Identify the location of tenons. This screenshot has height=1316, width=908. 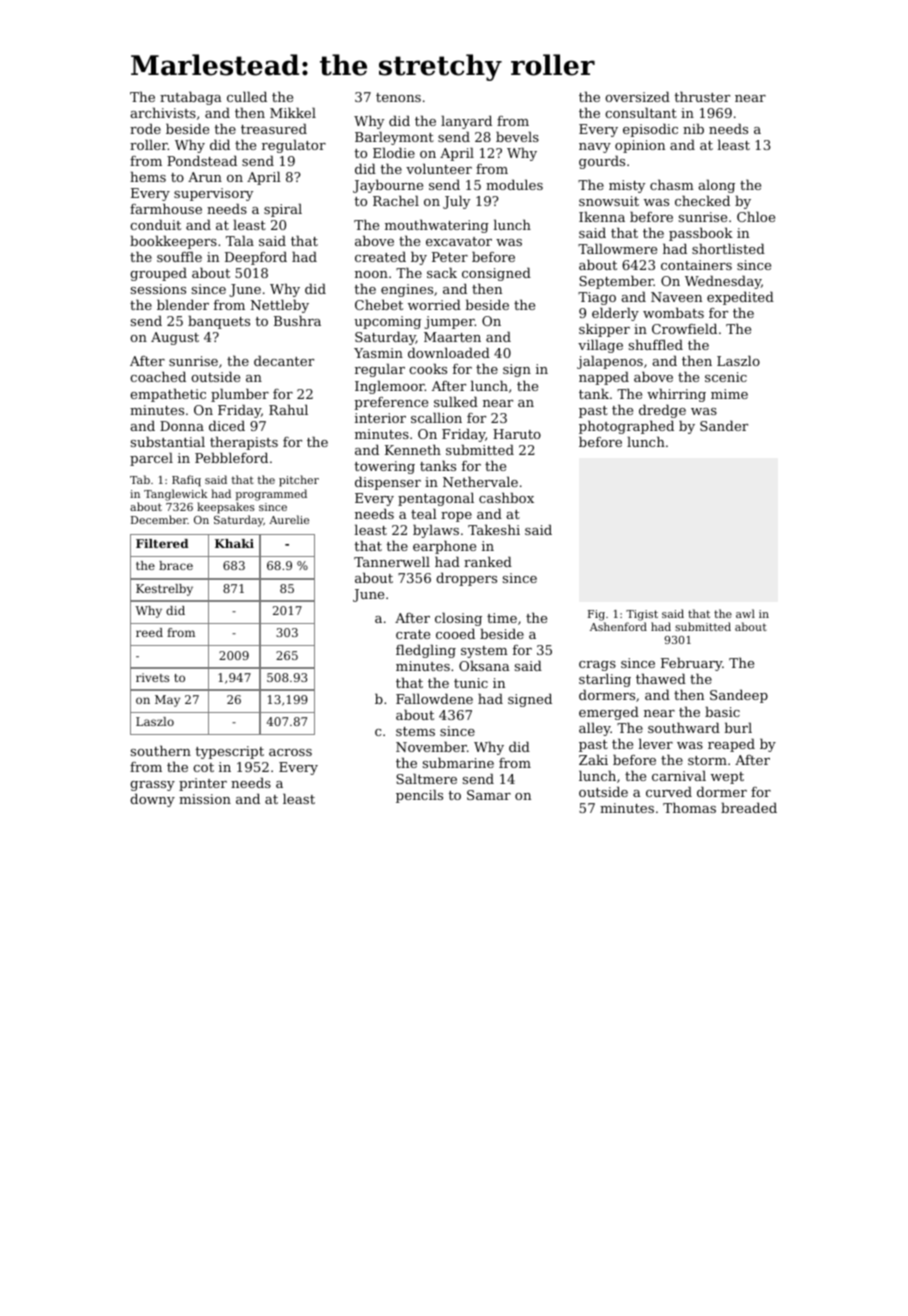
(398, 97).
